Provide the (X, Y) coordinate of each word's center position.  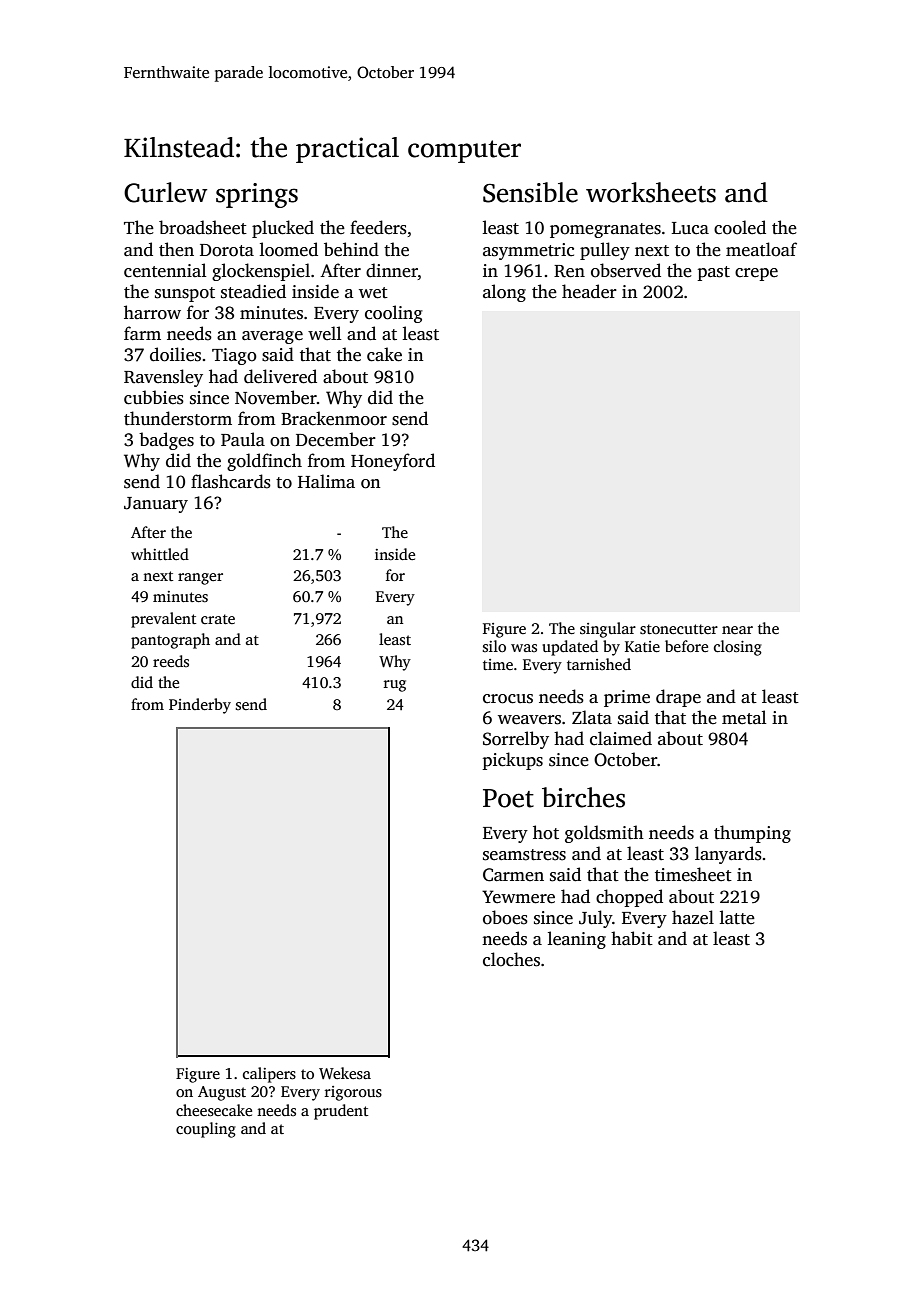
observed (626, 270)
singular (608, 630)
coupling (206, 1130)
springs (257, 195)
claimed (621, 738)
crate (218, 619)
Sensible (530, 192)
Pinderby (200, 706)
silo (494, 646)
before (686, 646)
